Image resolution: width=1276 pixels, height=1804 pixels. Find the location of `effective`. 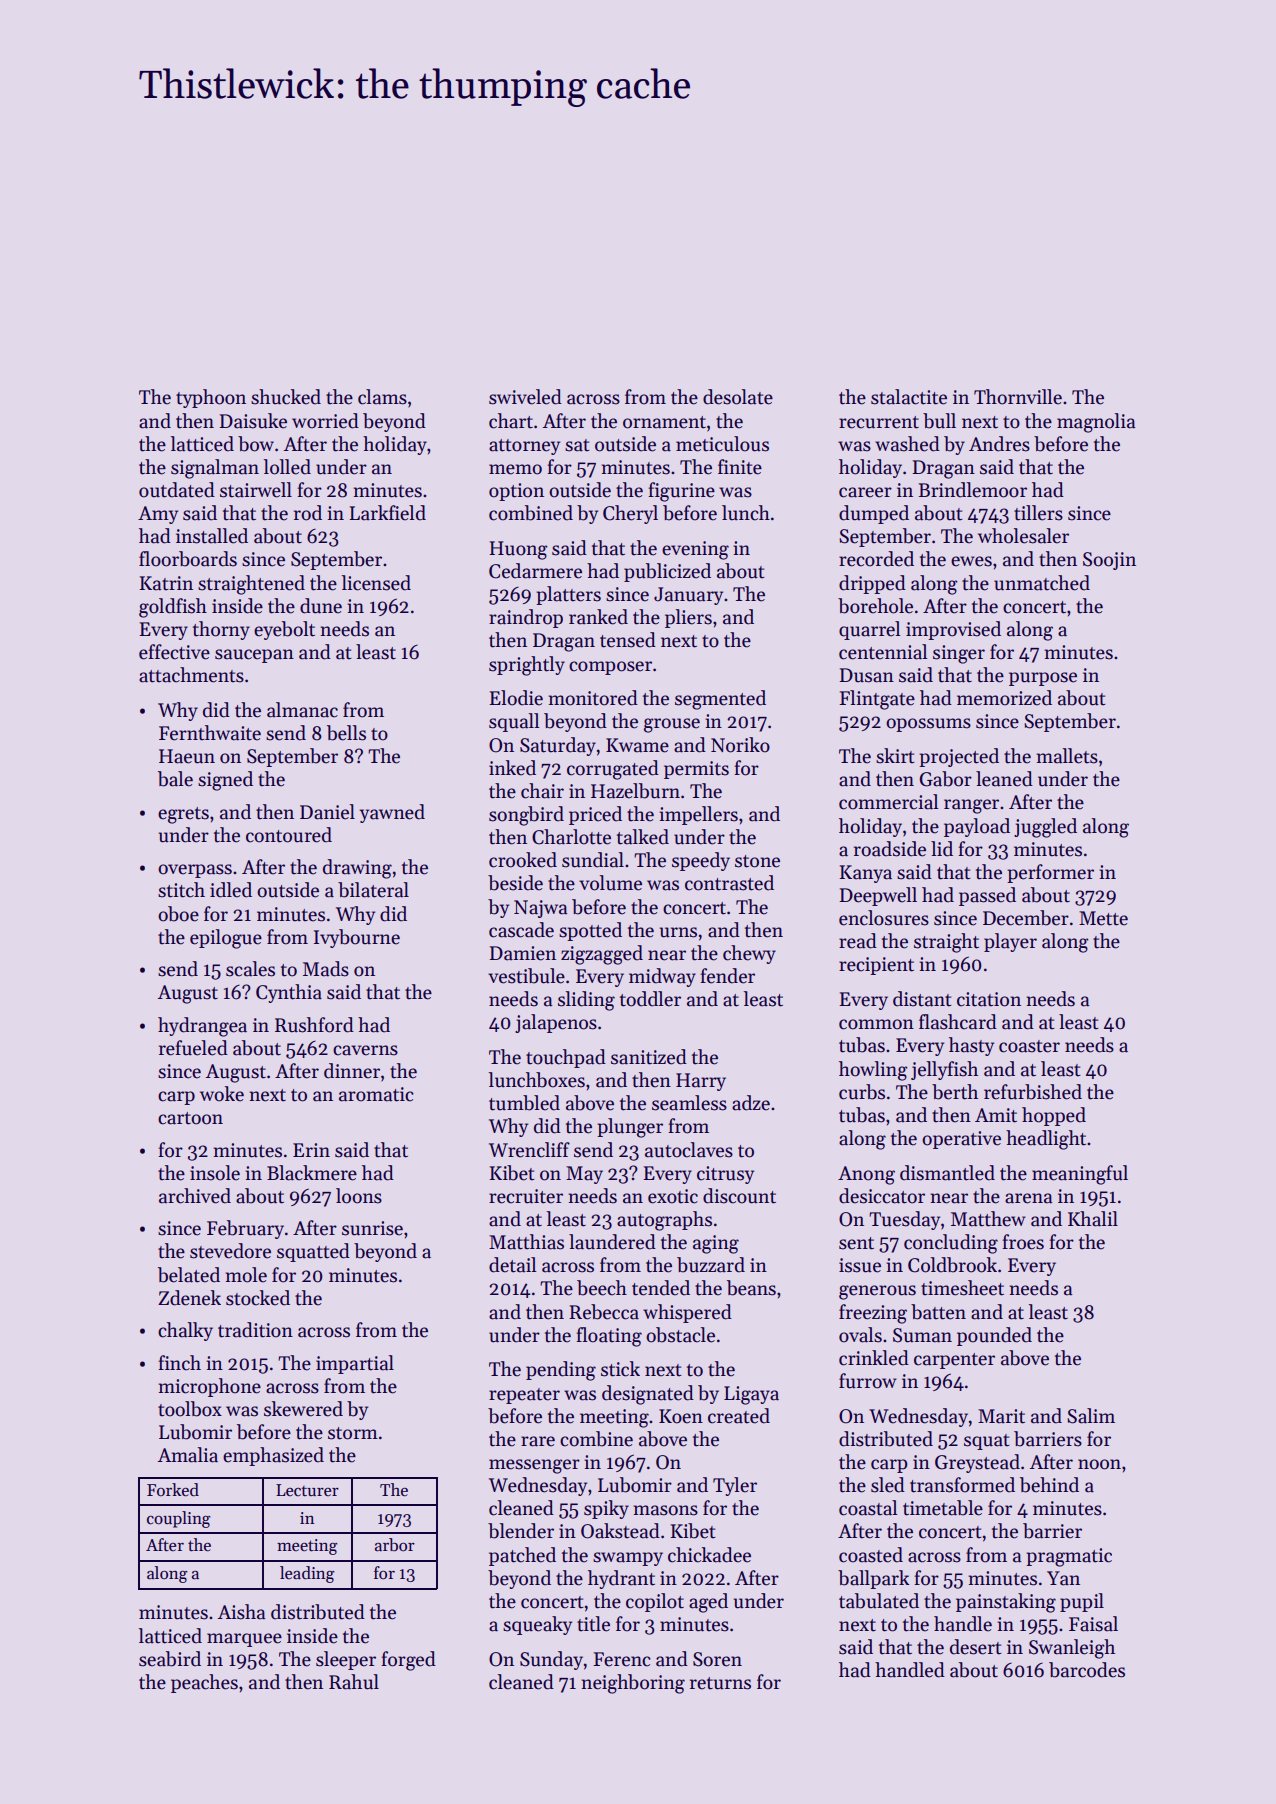

effective is located at coordinates (174, 652).
